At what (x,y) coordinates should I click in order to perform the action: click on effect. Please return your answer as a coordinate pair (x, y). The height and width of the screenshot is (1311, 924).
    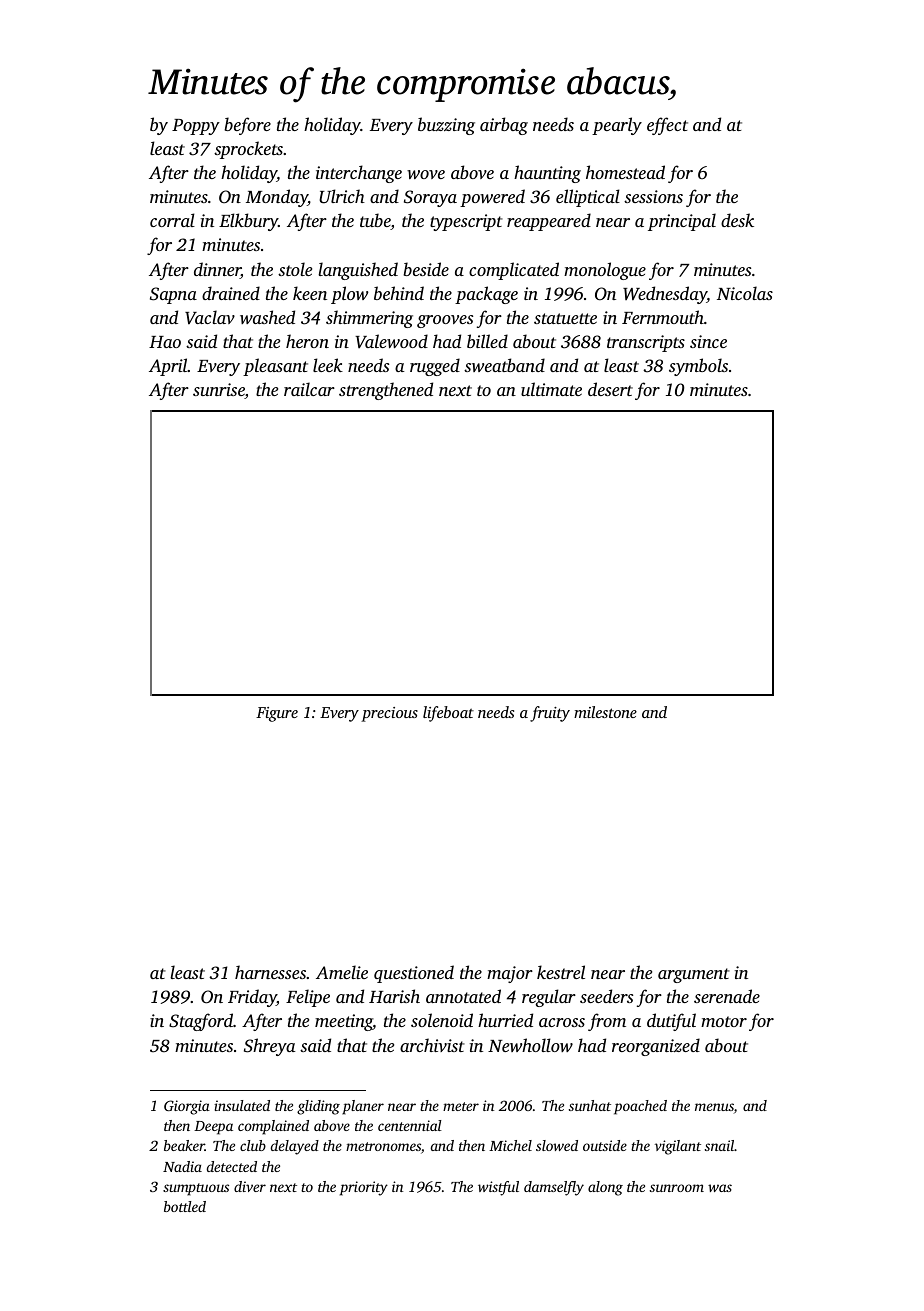
    Looking at the image, I should click on (667, 126).
